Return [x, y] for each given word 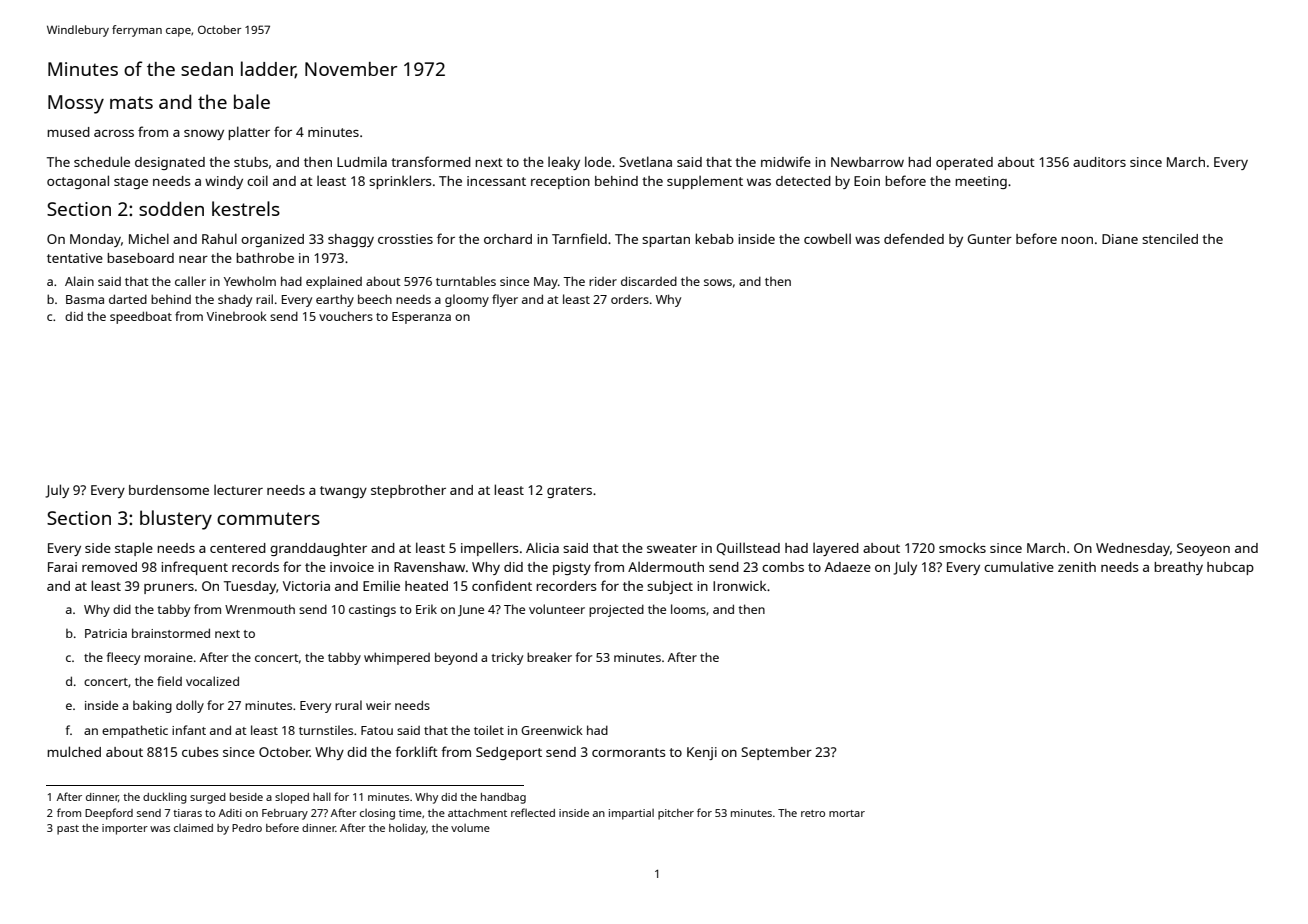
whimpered [397, 658]
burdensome [169, 490]
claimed [193, 828]
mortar [847, 813]
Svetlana [645, 161]
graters [569, 492]
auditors [1099, 162]
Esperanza [421, 318]
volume [470, 828]
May [546, 283]
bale [252, 101]
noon [1077, 240]
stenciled [1170, 239]
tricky [507, 658]
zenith [1077, 567]
